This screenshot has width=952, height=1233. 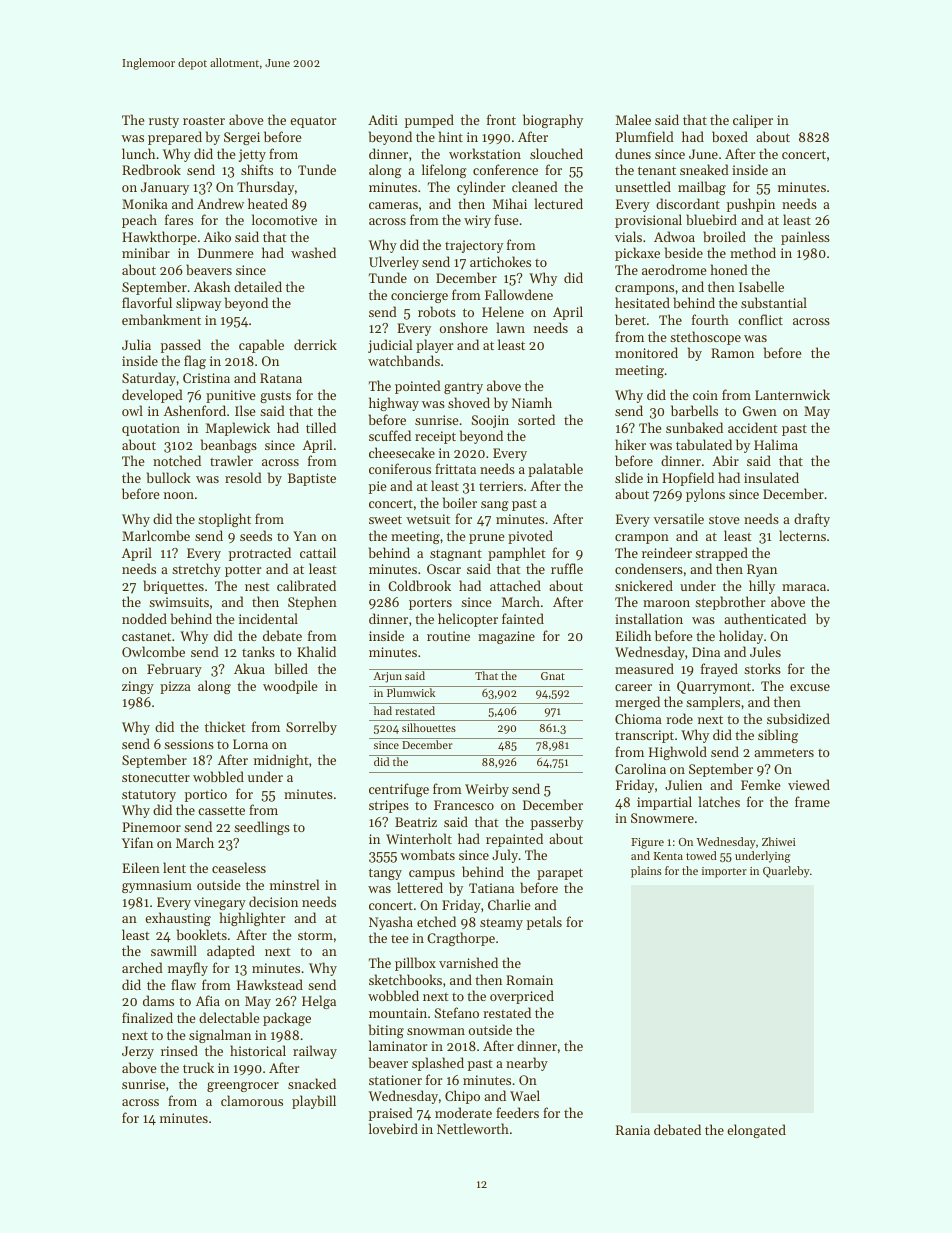 I want to click on caliper, so click(x=753, y=121).
